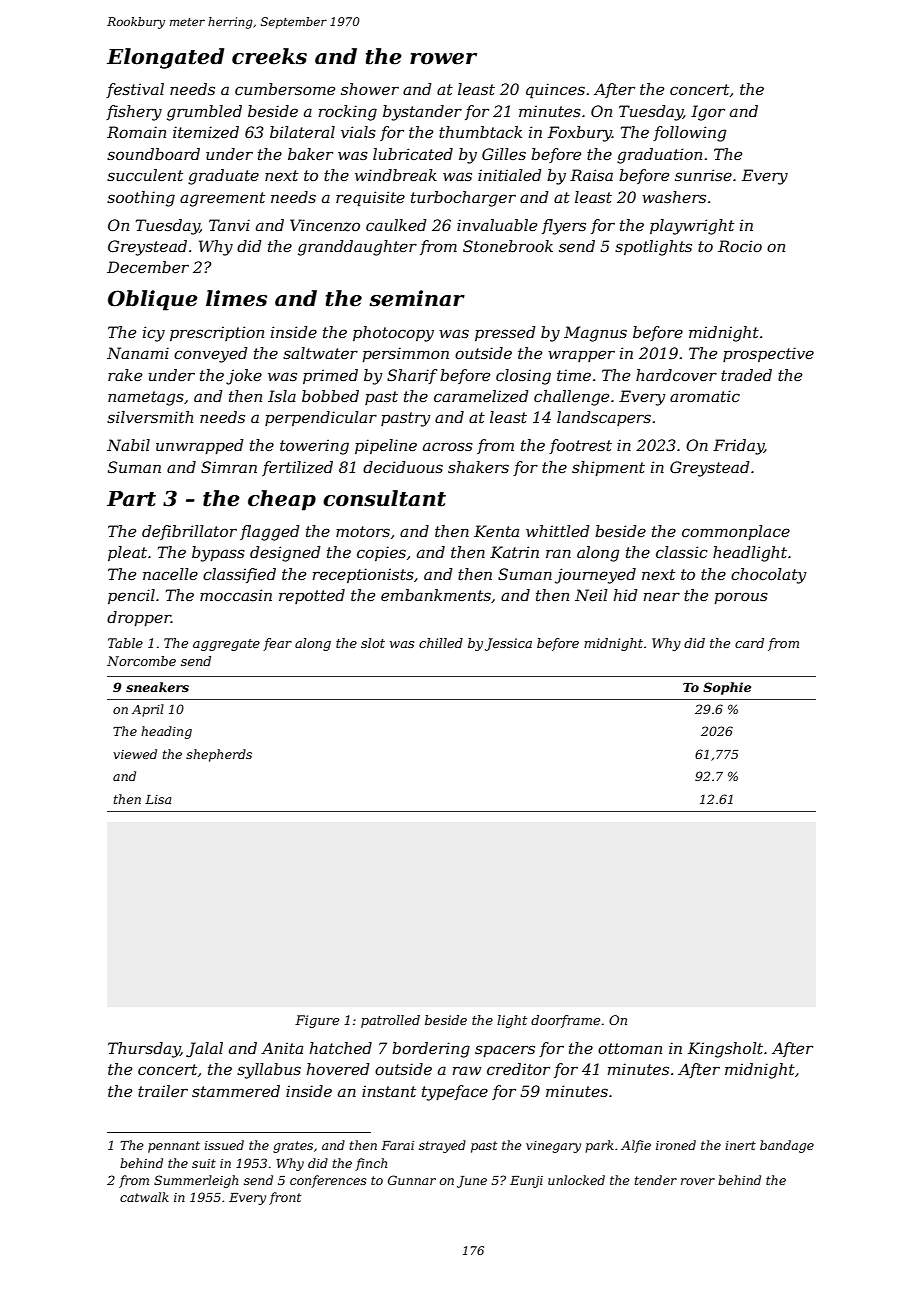 Image resolution: width=924 pixels, height=1308 pixels. I want to click on conferences, so click(328, 1181).
